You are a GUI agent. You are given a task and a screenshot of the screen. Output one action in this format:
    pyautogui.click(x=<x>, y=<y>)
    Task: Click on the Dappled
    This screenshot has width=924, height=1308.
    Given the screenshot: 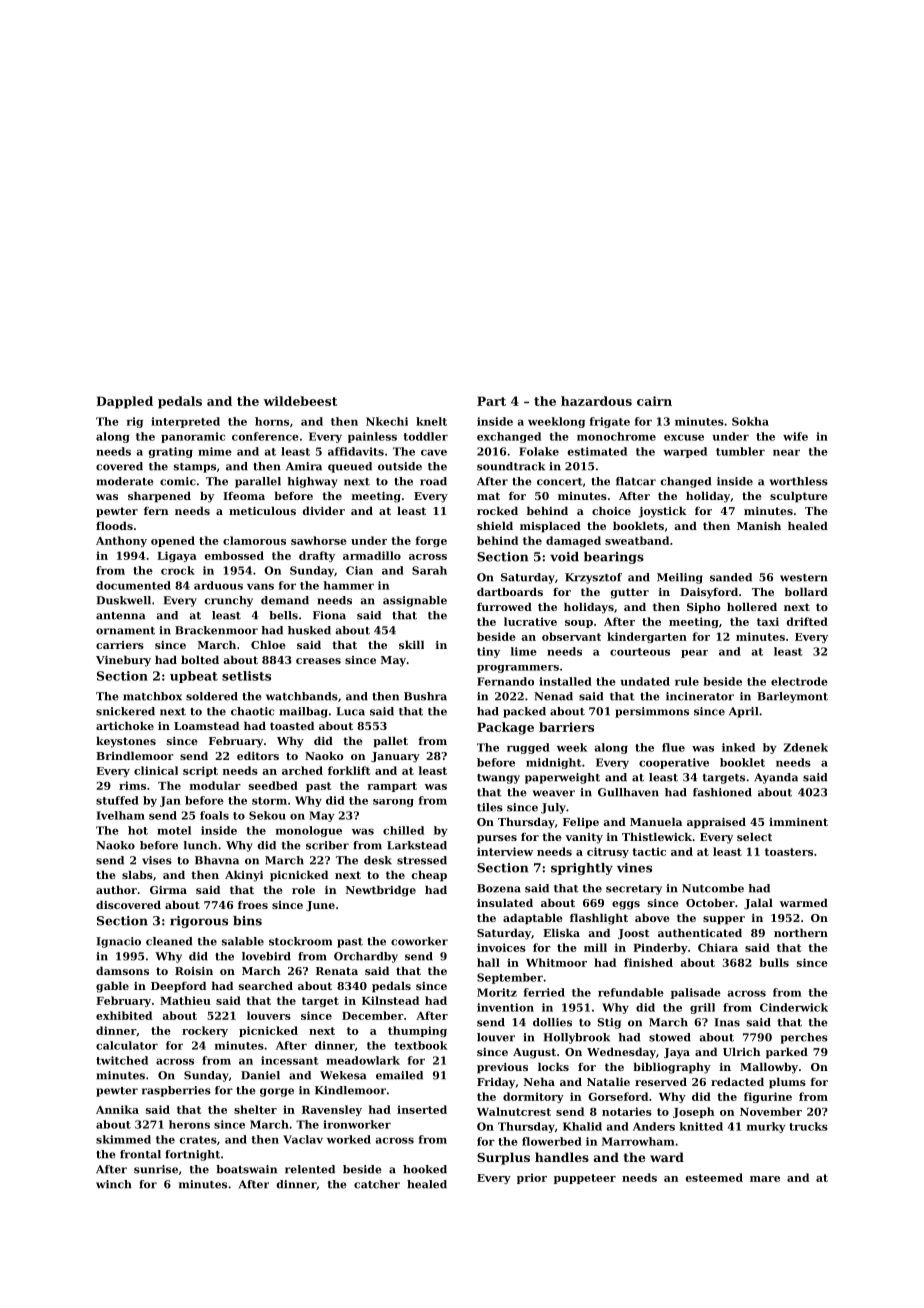 What is the action you would take?
    pyautogui.click(x=124, y=402)
